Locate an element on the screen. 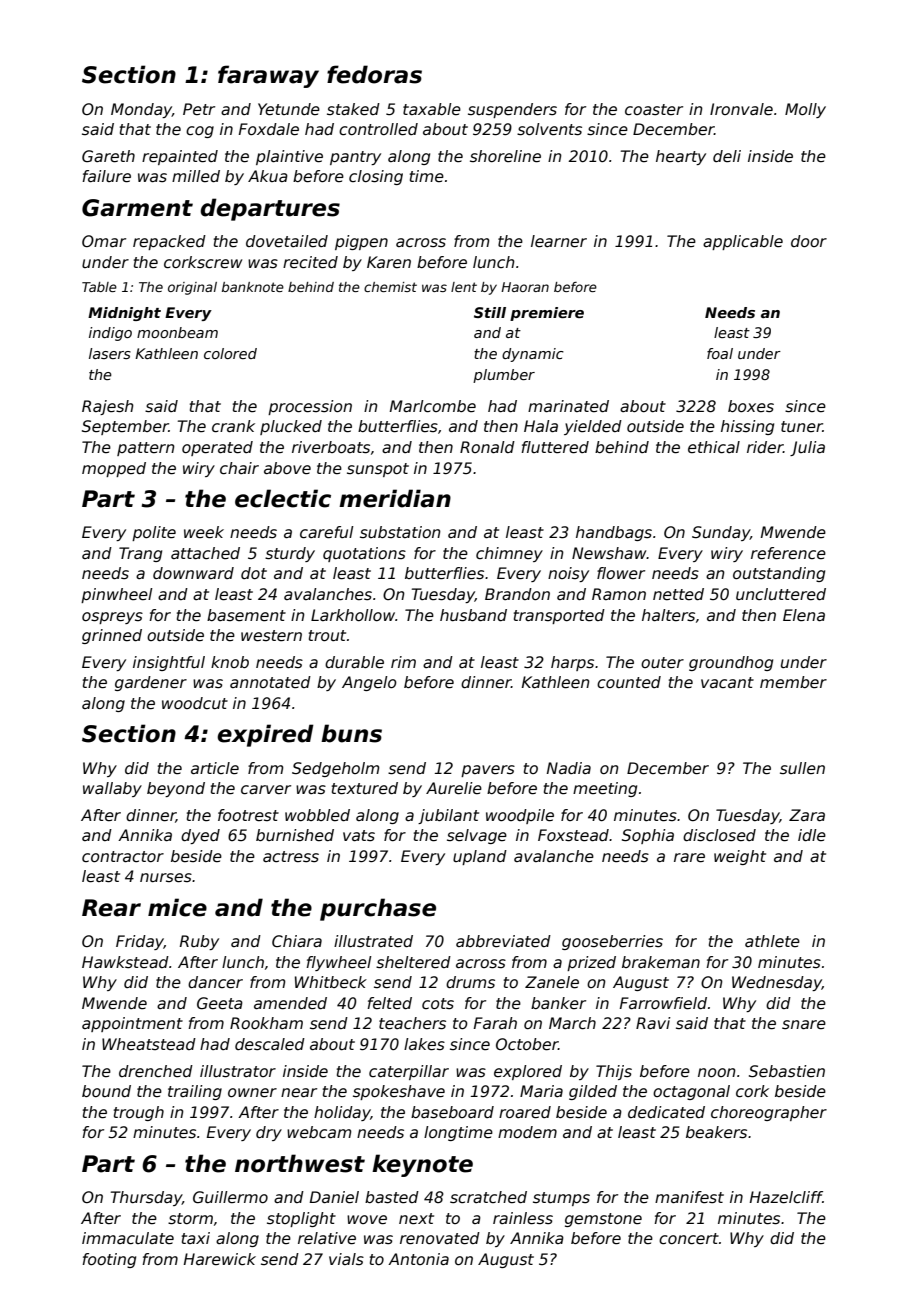 The width and height of the screenshot is (908, 1316). uncluttered is located at coordinates (781, 594).
